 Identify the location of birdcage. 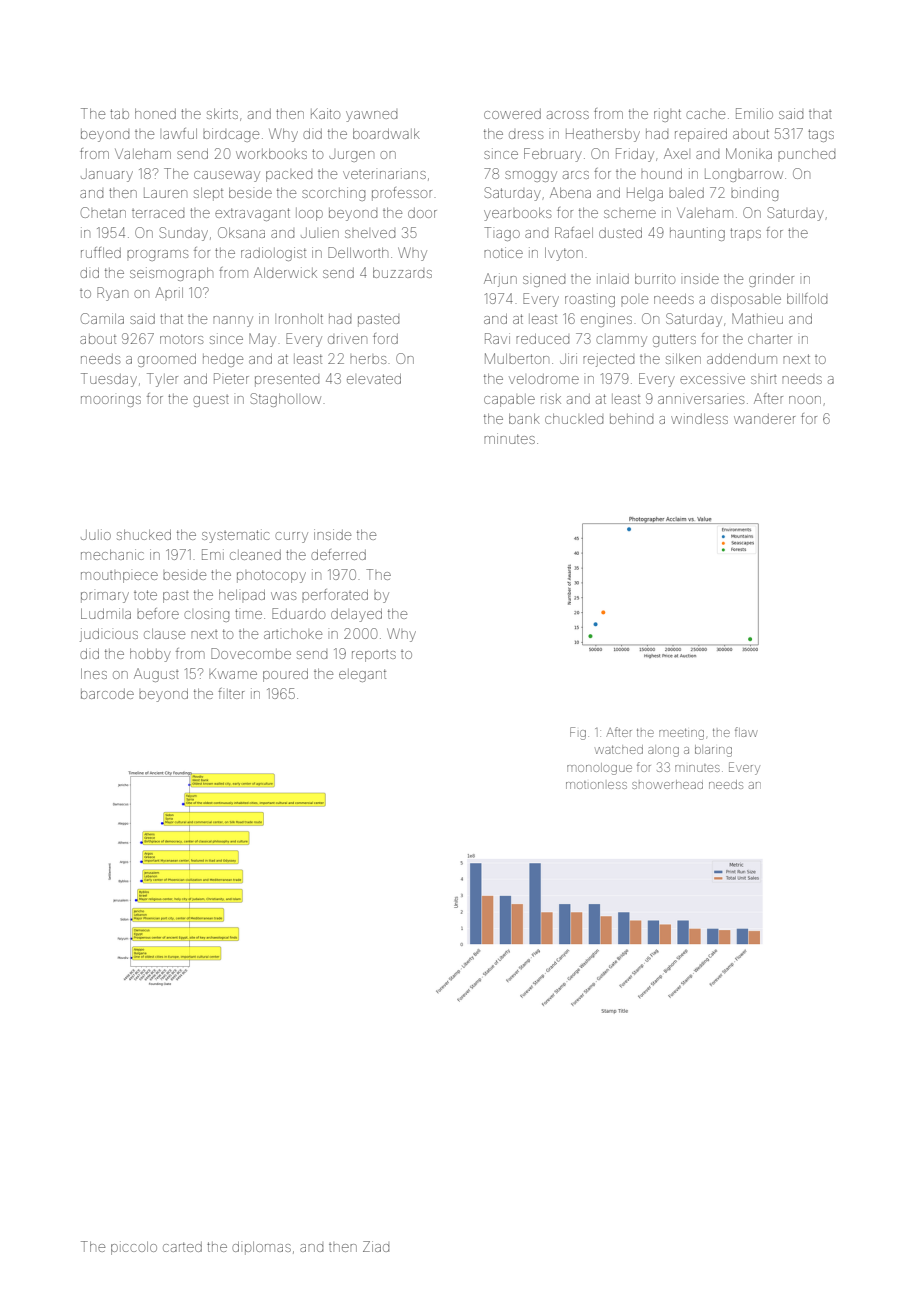
(231, 135).
